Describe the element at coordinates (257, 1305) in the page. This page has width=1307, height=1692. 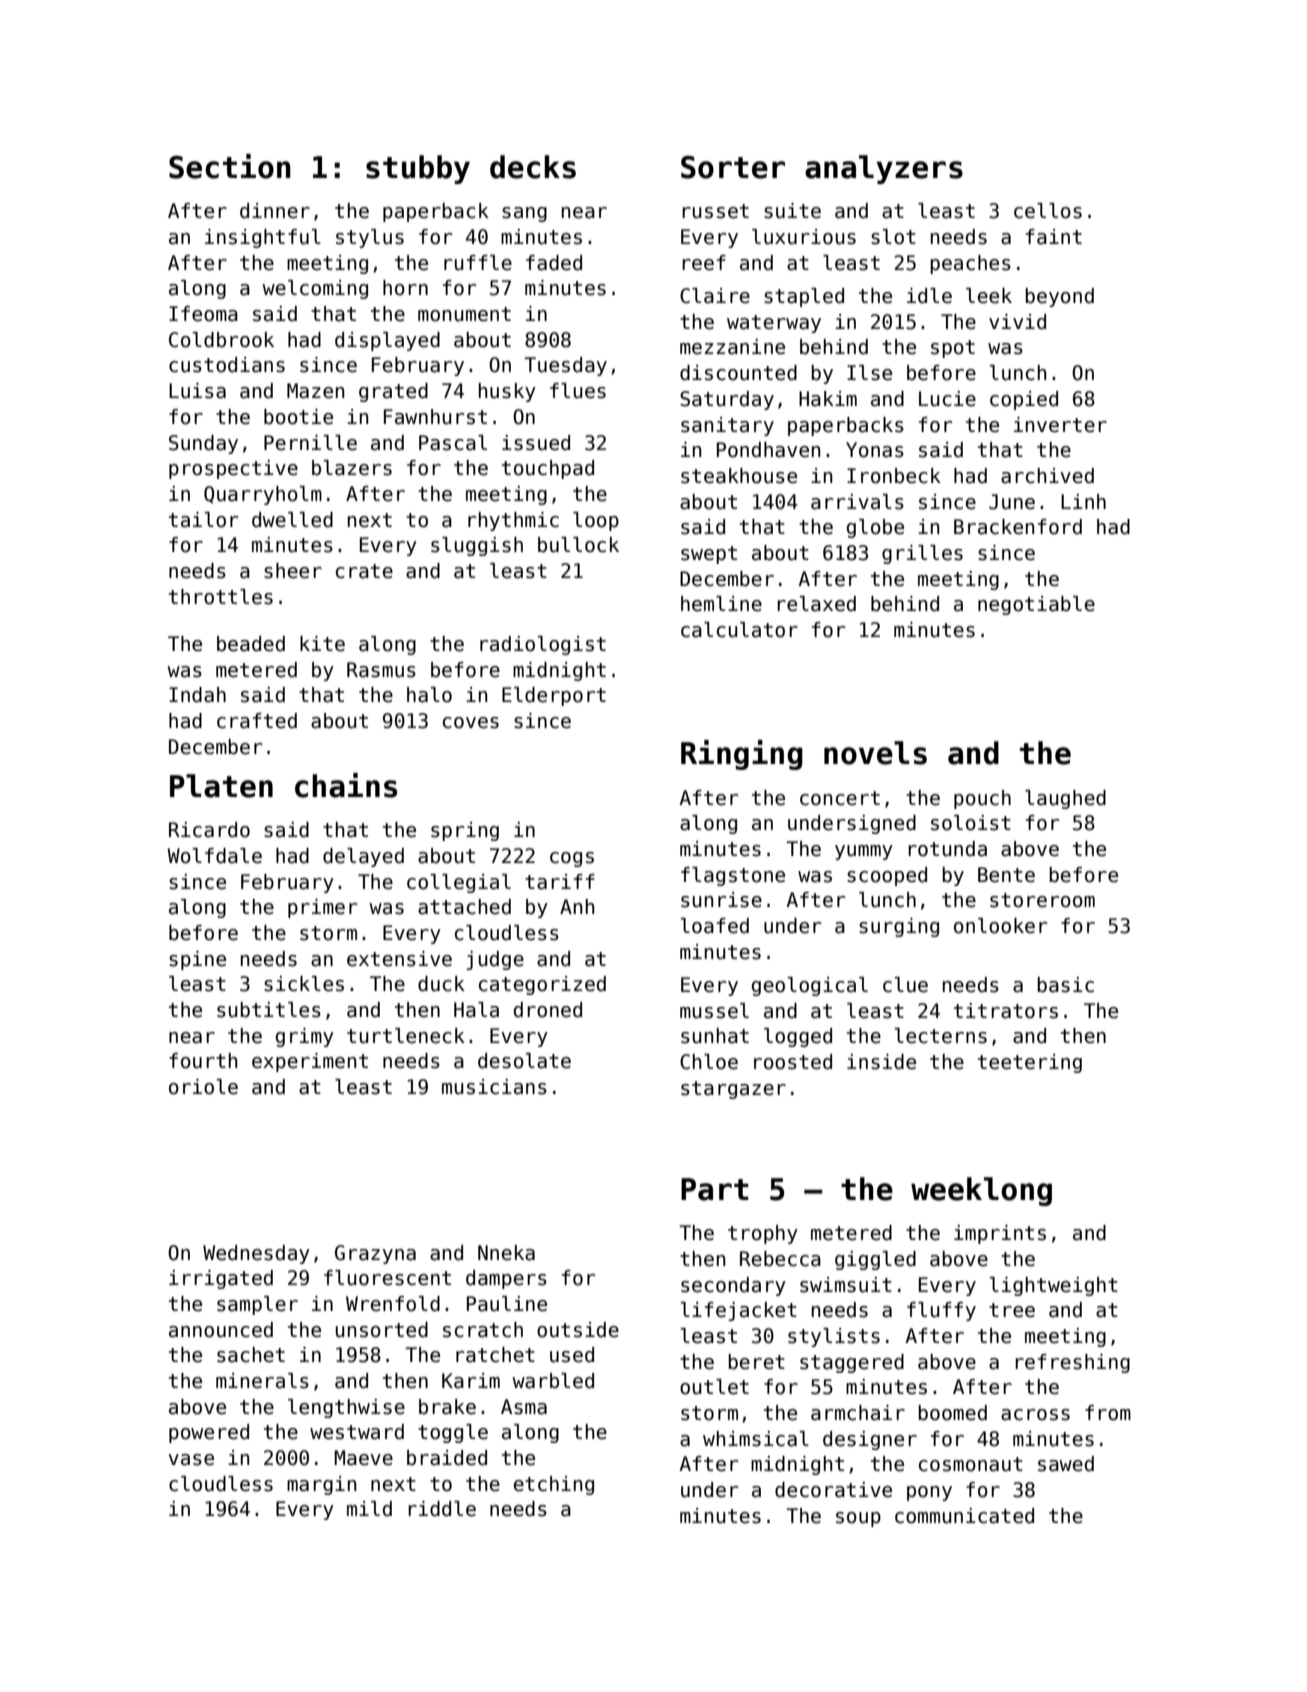
I see `sampler` at that location.
